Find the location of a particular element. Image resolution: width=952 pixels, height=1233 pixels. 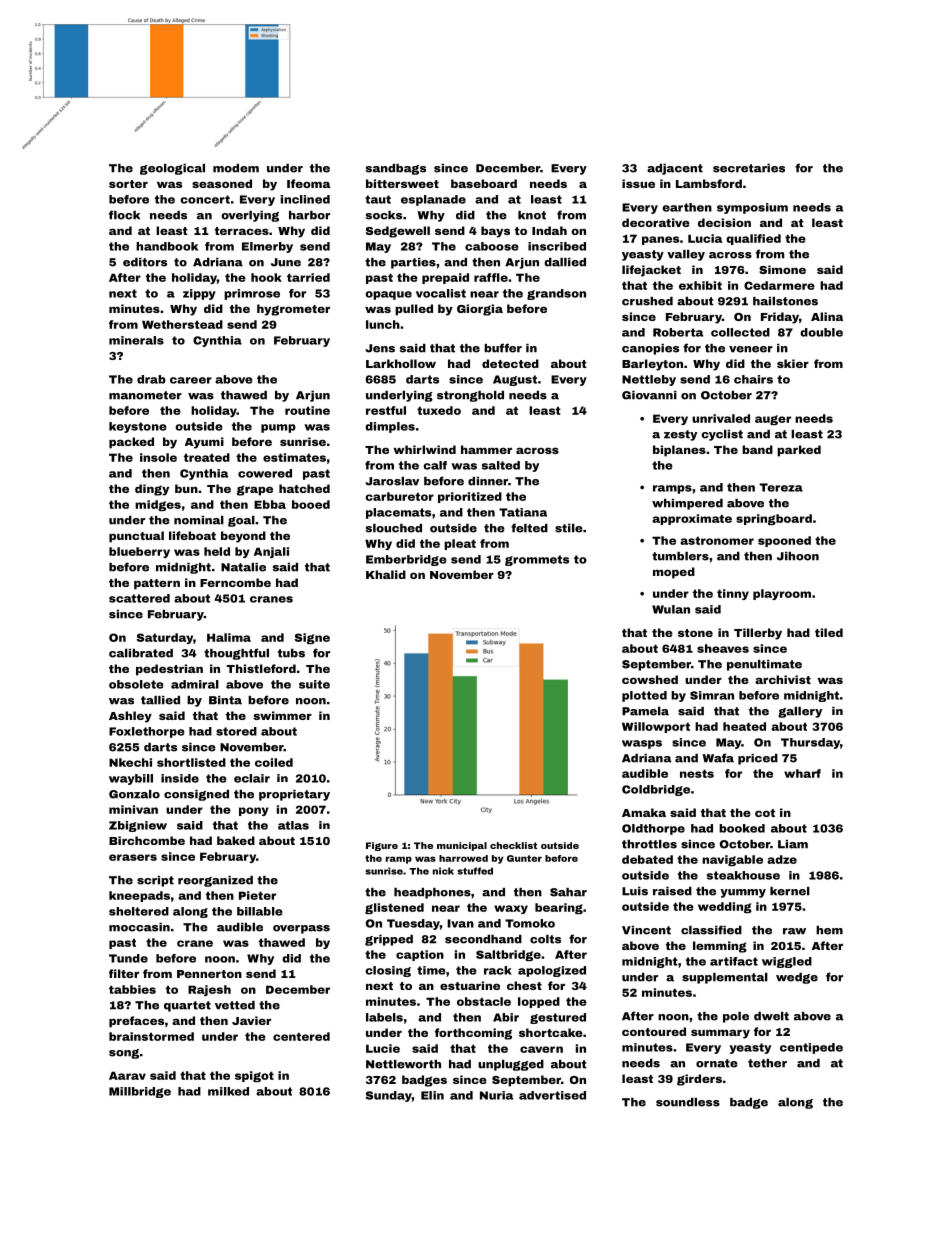

tinny is located at coordinates (733, 594).
